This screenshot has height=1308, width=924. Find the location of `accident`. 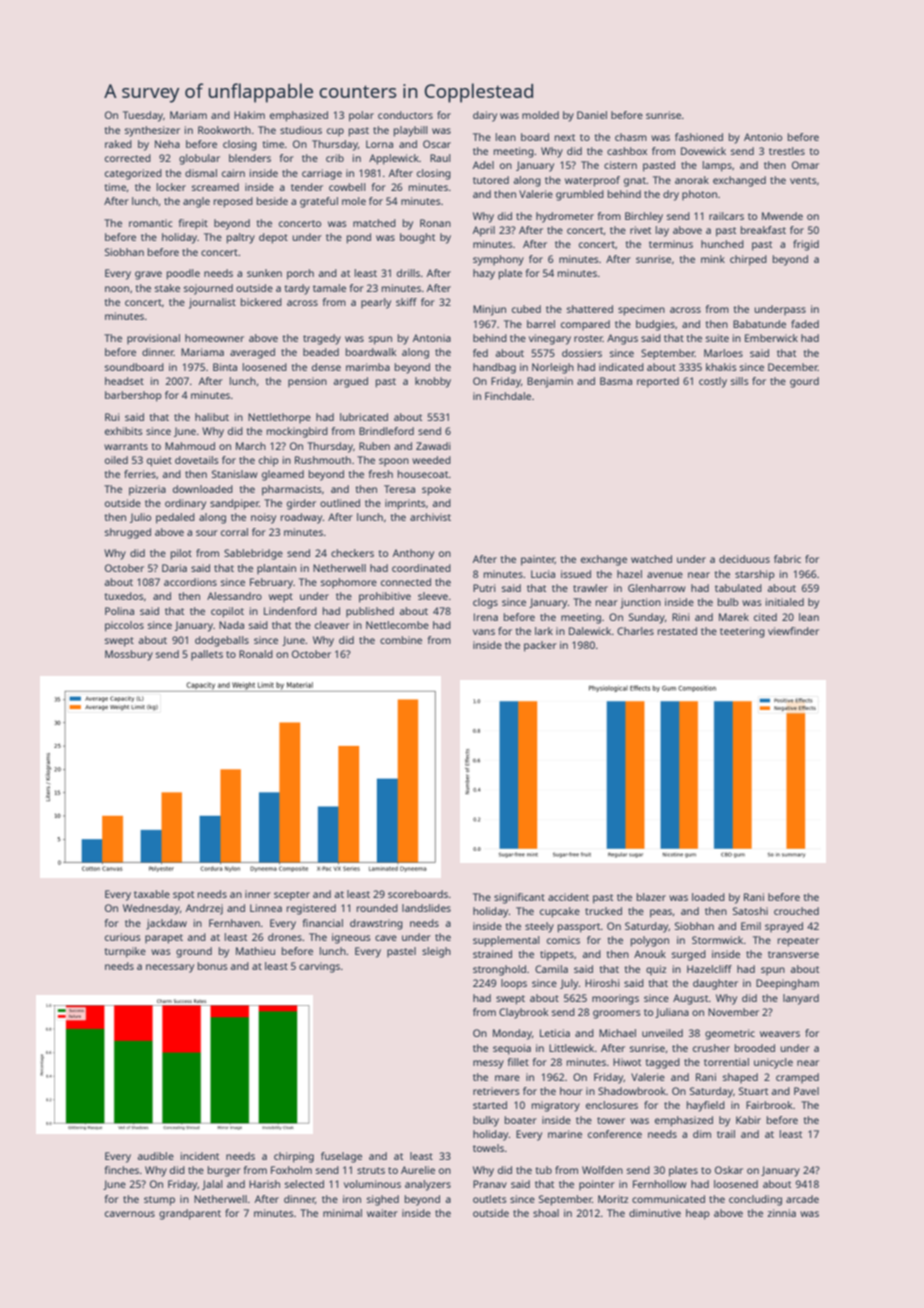

accident is located at coordinates (568, 897).
